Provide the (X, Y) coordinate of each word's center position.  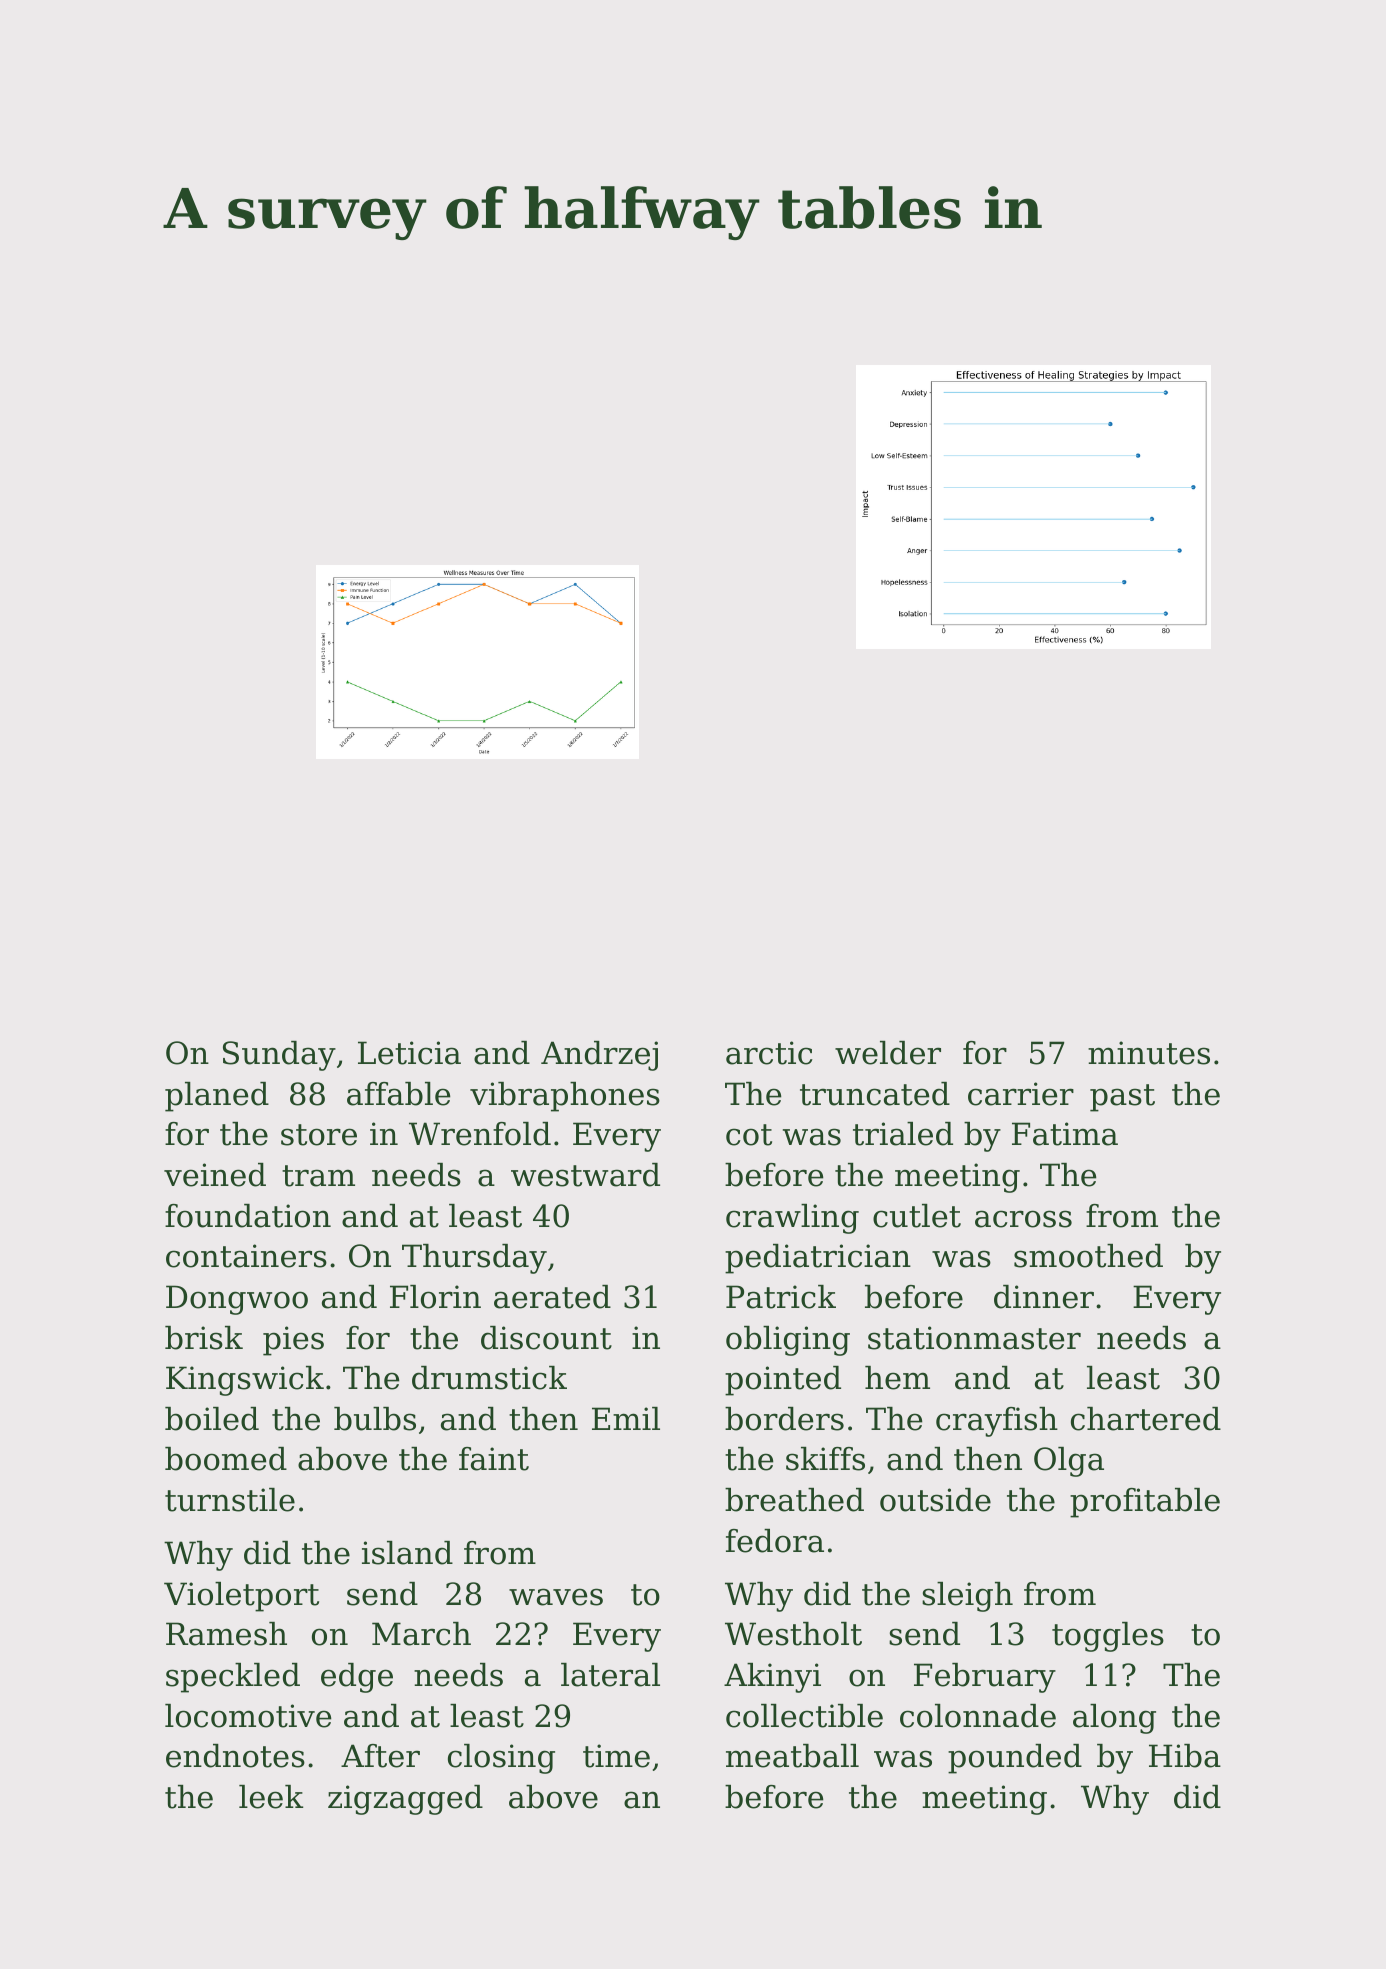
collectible (804, 1716)
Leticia (409, 1053)
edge (357, 1678)
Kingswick (245, 1381)
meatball (792, 1756)
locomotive (248, 1716)
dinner (1044, 1297)
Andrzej (599, 1056)
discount (546, 1338)
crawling (792, 1219)
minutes (1149, 1053)
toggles (1108, 1637)
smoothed (1088, 1256)
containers (246, 1256)
